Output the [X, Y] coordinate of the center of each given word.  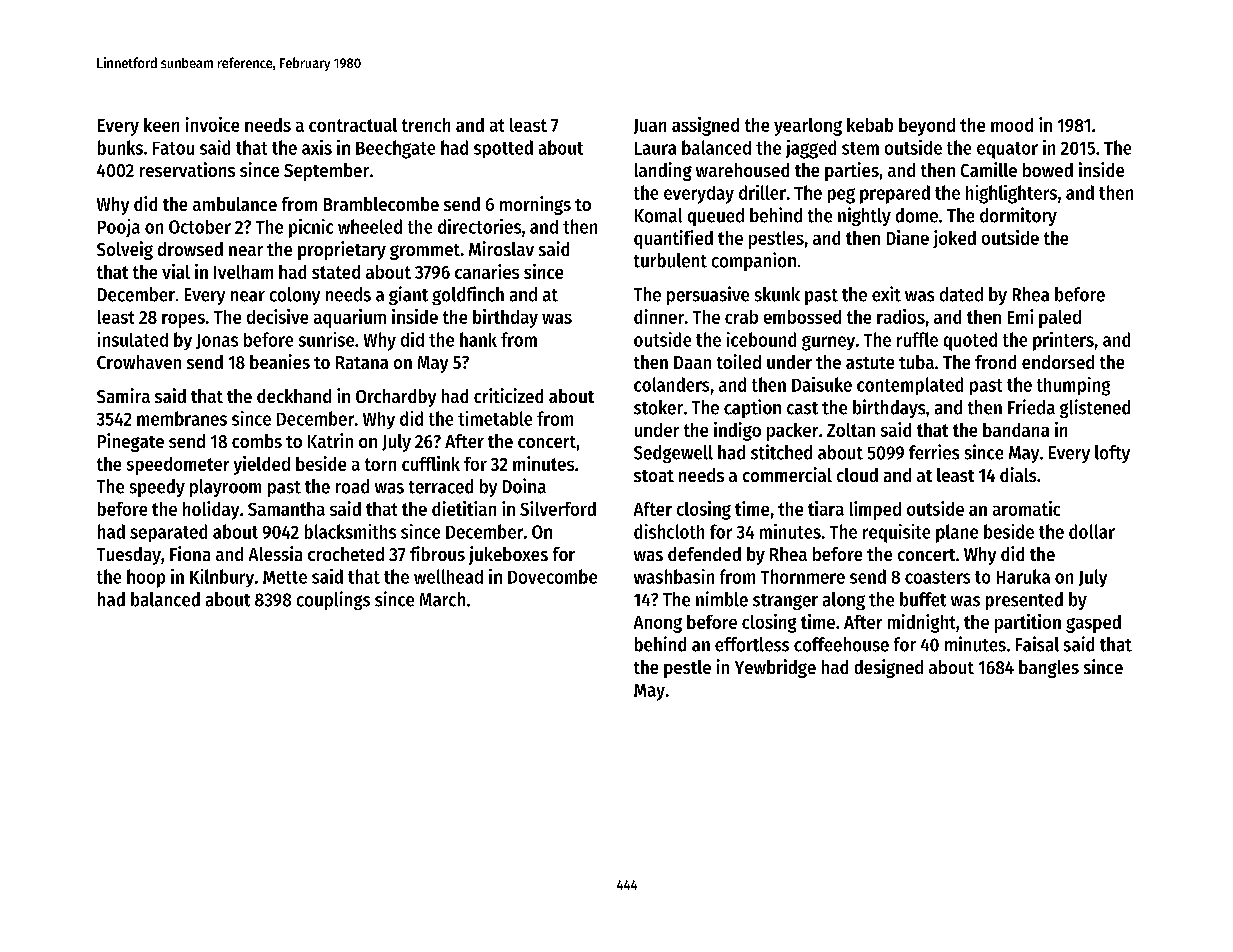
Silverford [558, 508]
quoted [970, 341]
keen [161, 125]
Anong [658, 624]
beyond [927, 127]
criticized [508, 395]
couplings [333, 600]
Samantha [286, 509]
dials [1018, 474]
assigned [705, 126]
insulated [133, 339]
